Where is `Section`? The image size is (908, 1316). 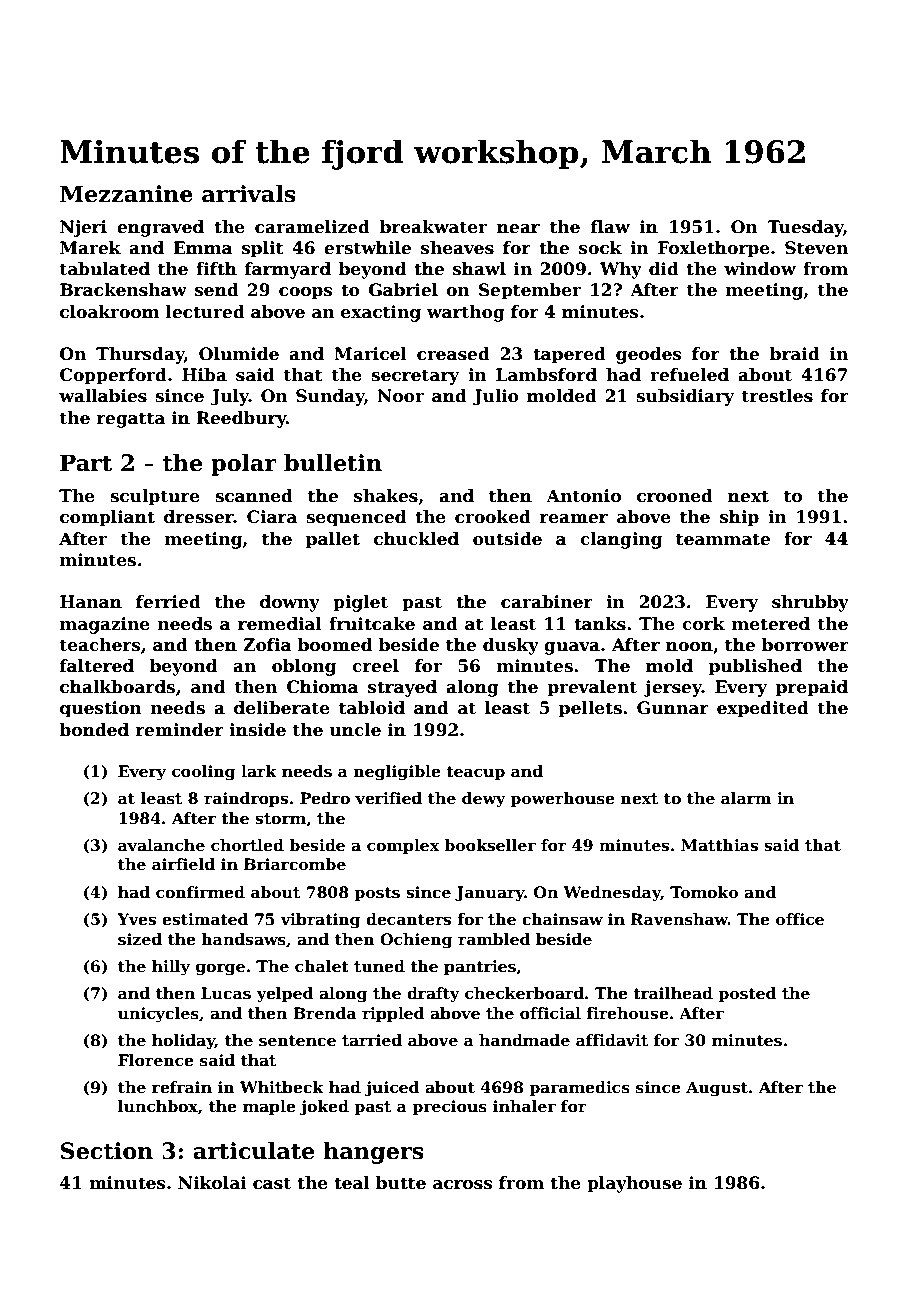
Section is located at coordinates (106, 1151).
